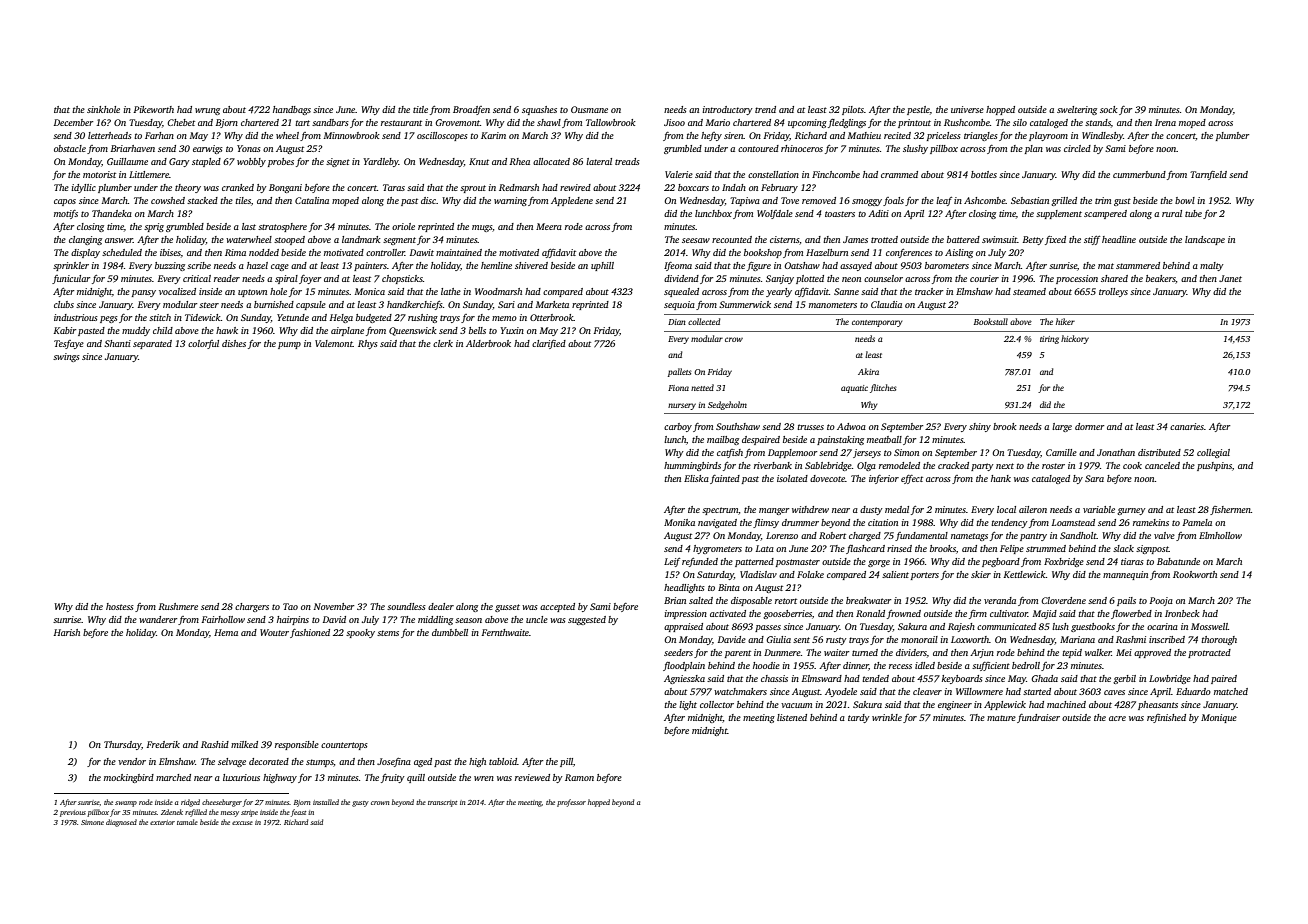 The height and width of the image is (924, 1308). What do you see at coordinates (334, 343) in the image?
I see `Valemont` at bounding box center [334, 343].
